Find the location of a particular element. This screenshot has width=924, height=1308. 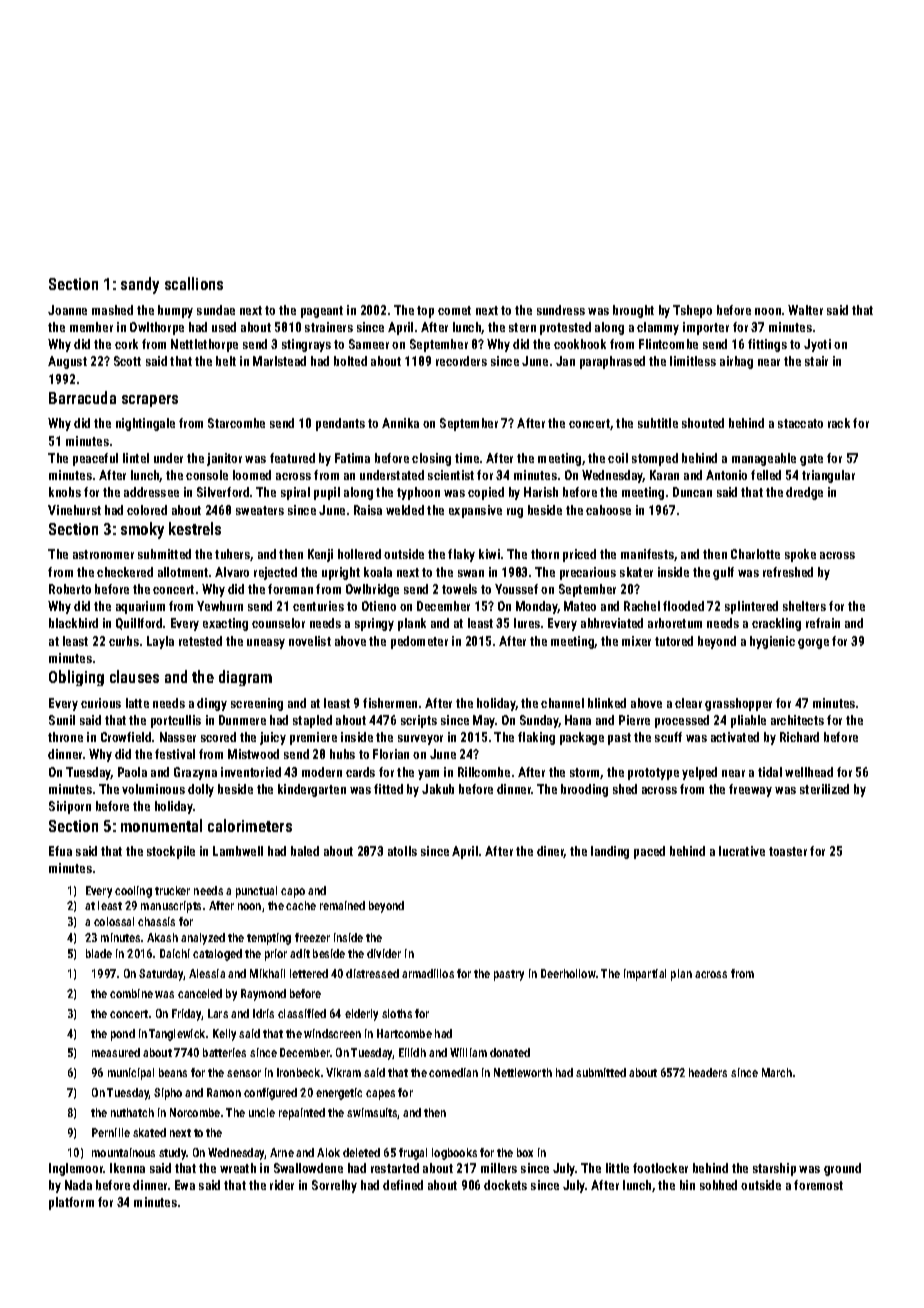

hygienic is located at coordinates (772, 642).
